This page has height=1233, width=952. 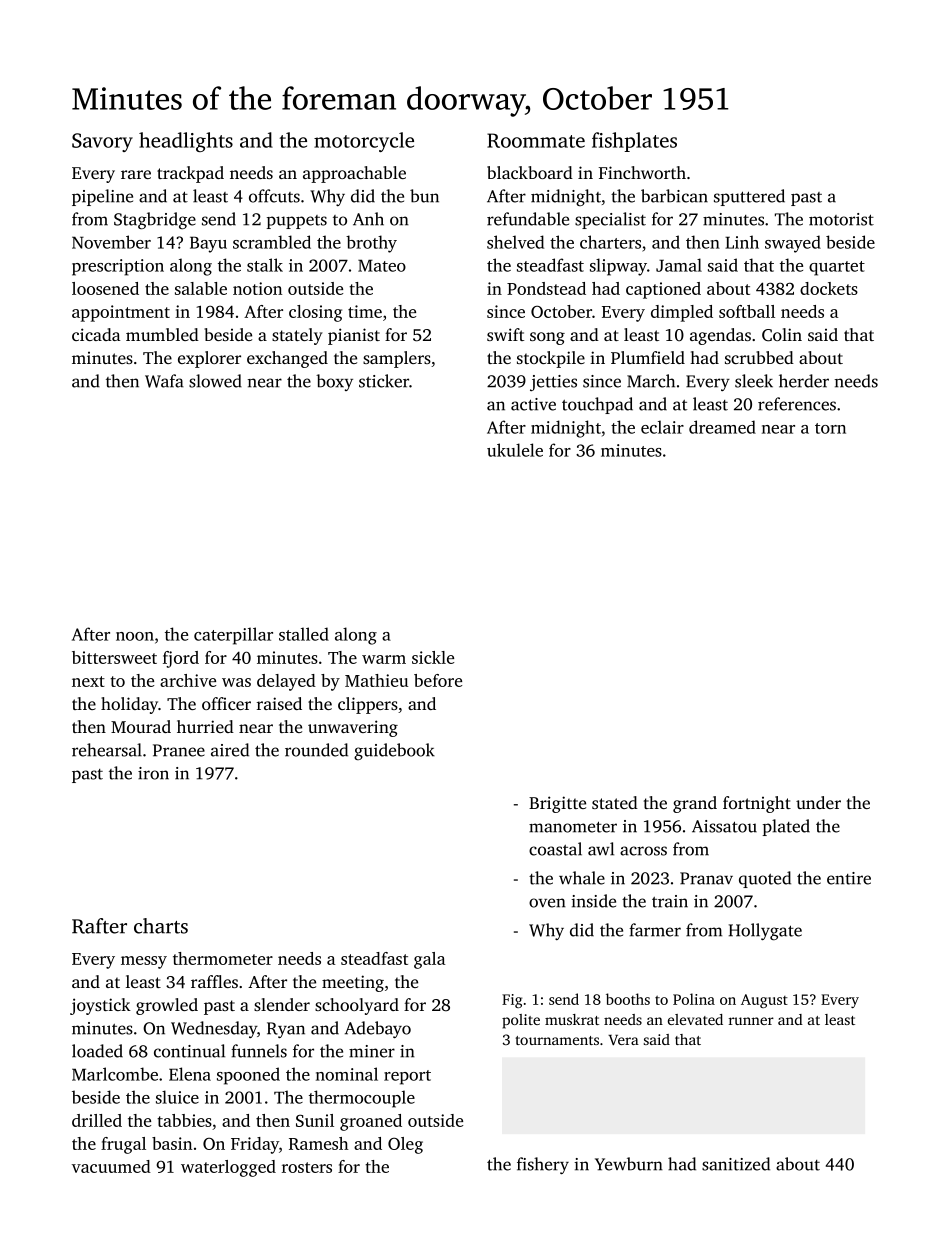 What do you see at coordinates (651, 381) in the page?
I see `March` at bounding box center [651, 381].
